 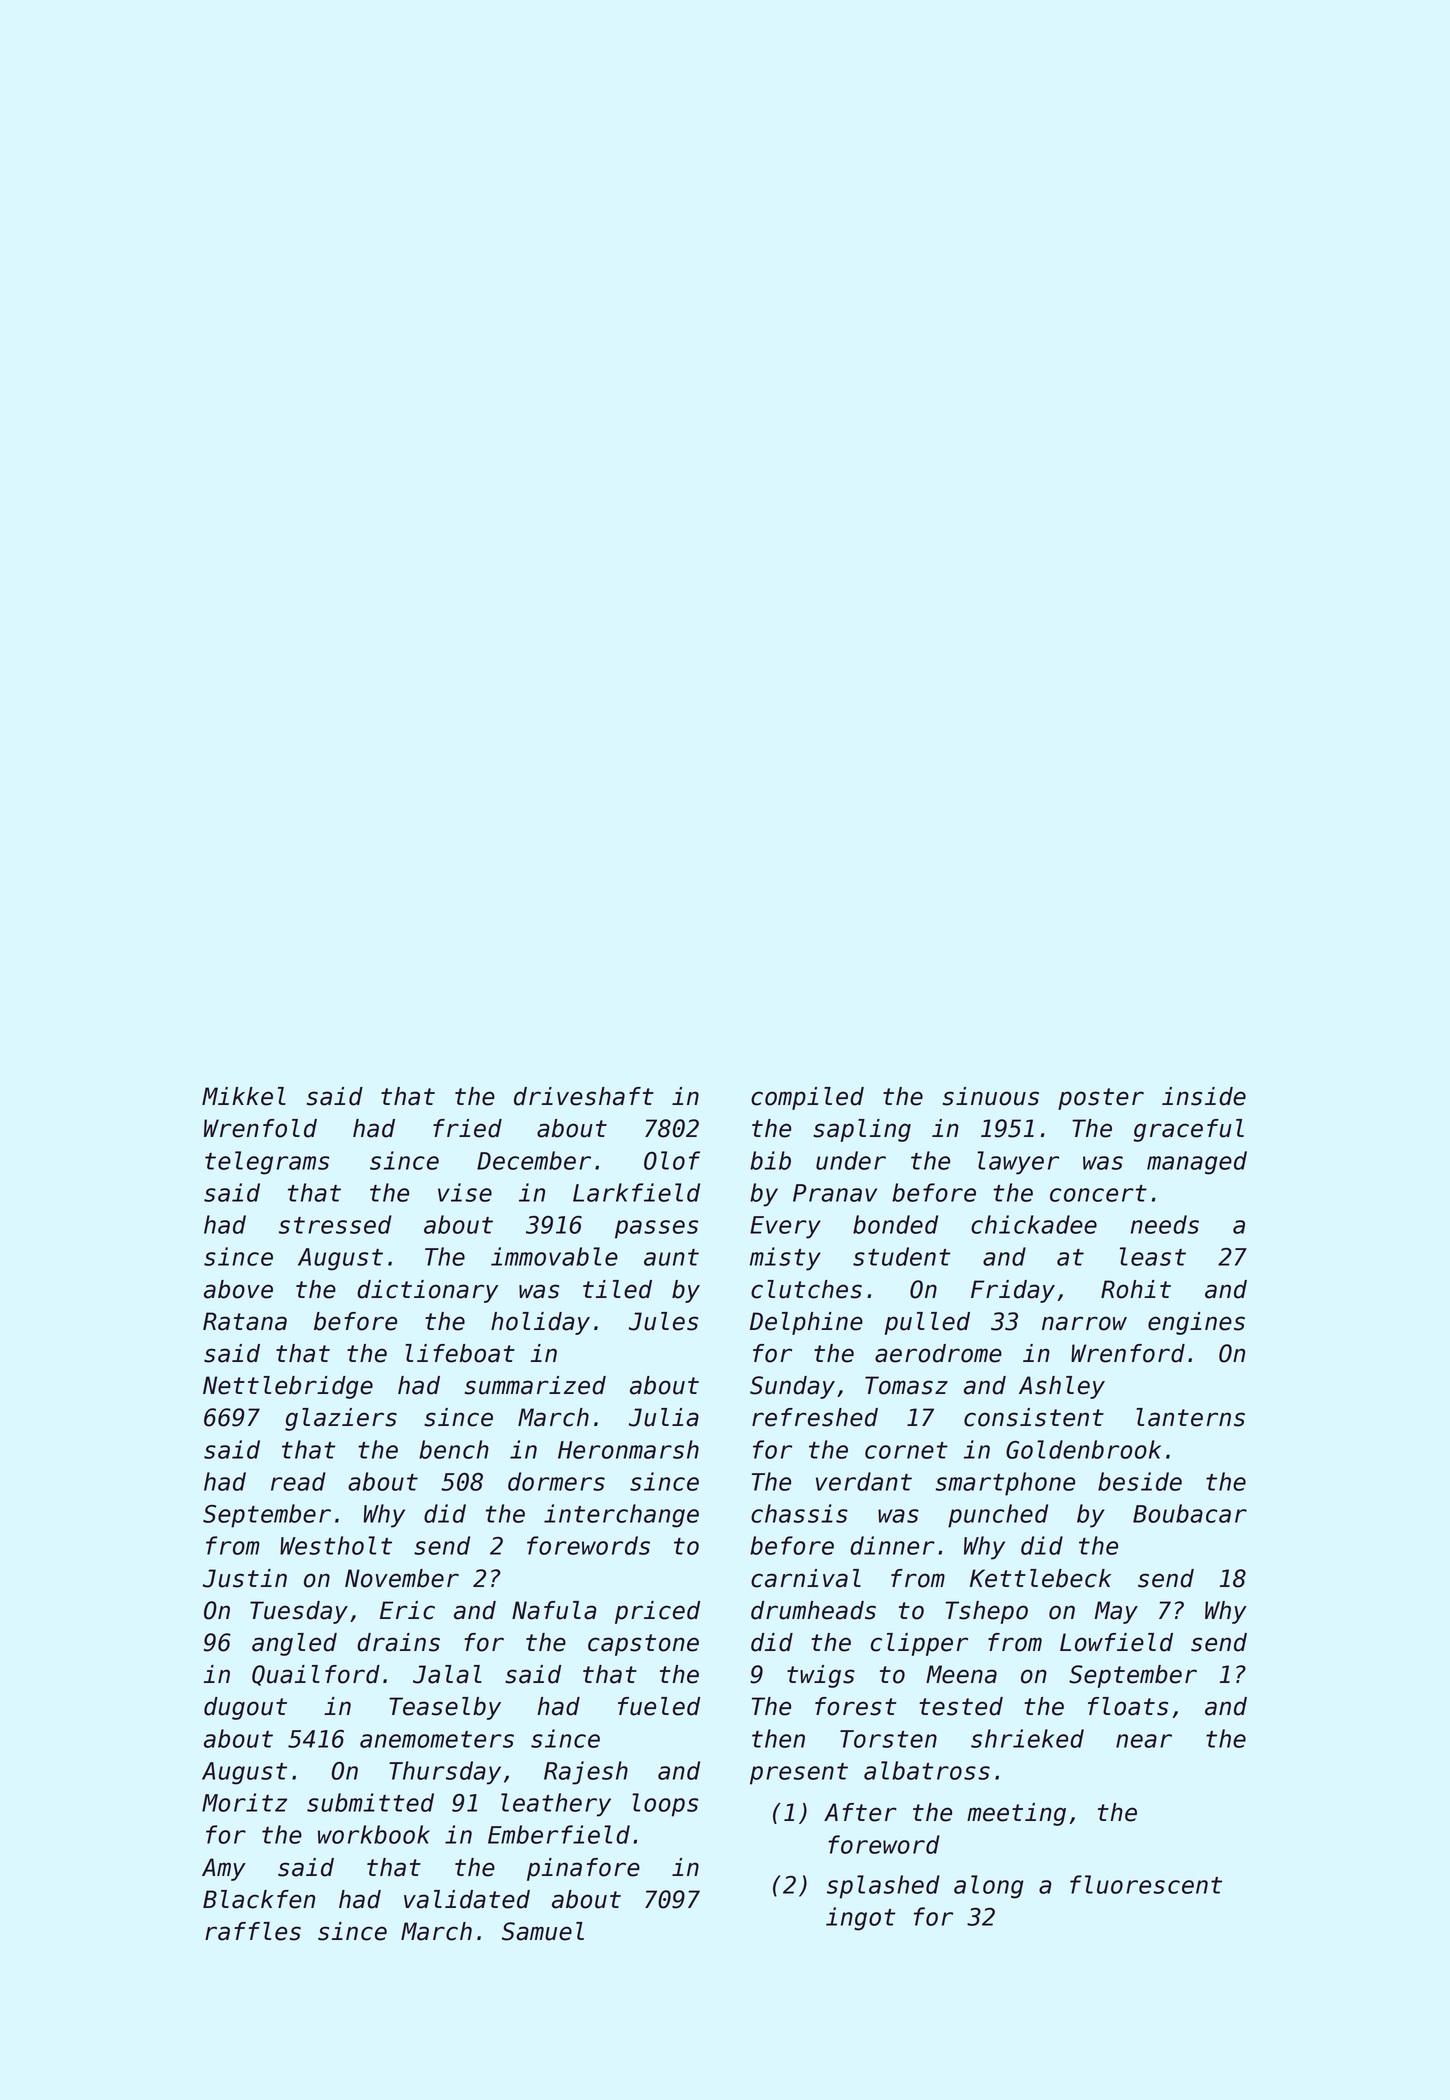 I want to click on immovable, so click(x=554, y=1256).
